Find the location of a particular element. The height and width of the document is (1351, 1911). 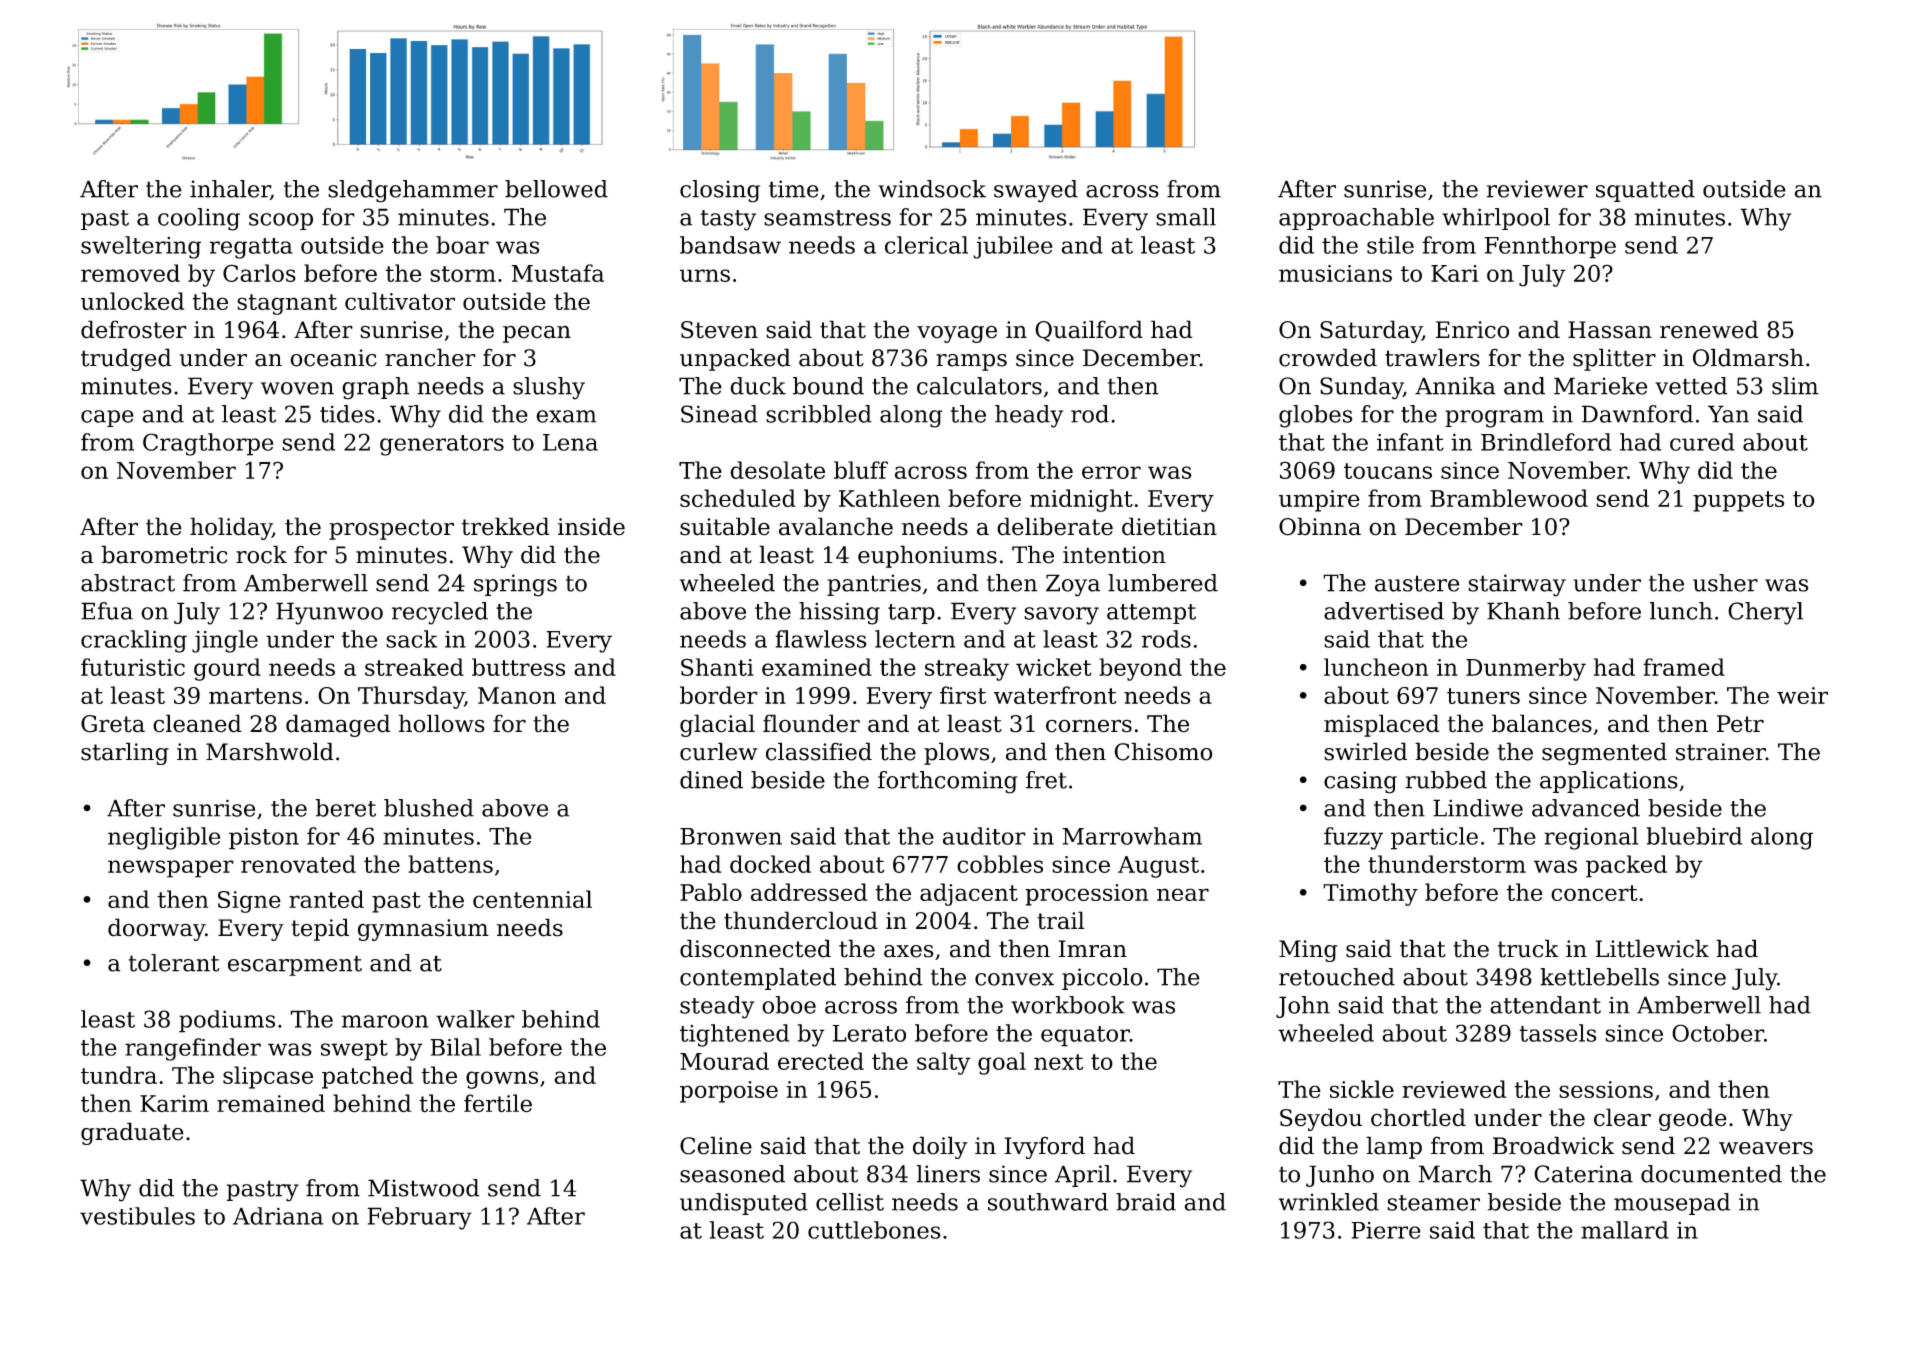

scoop is located at coordinates (281, 221).
